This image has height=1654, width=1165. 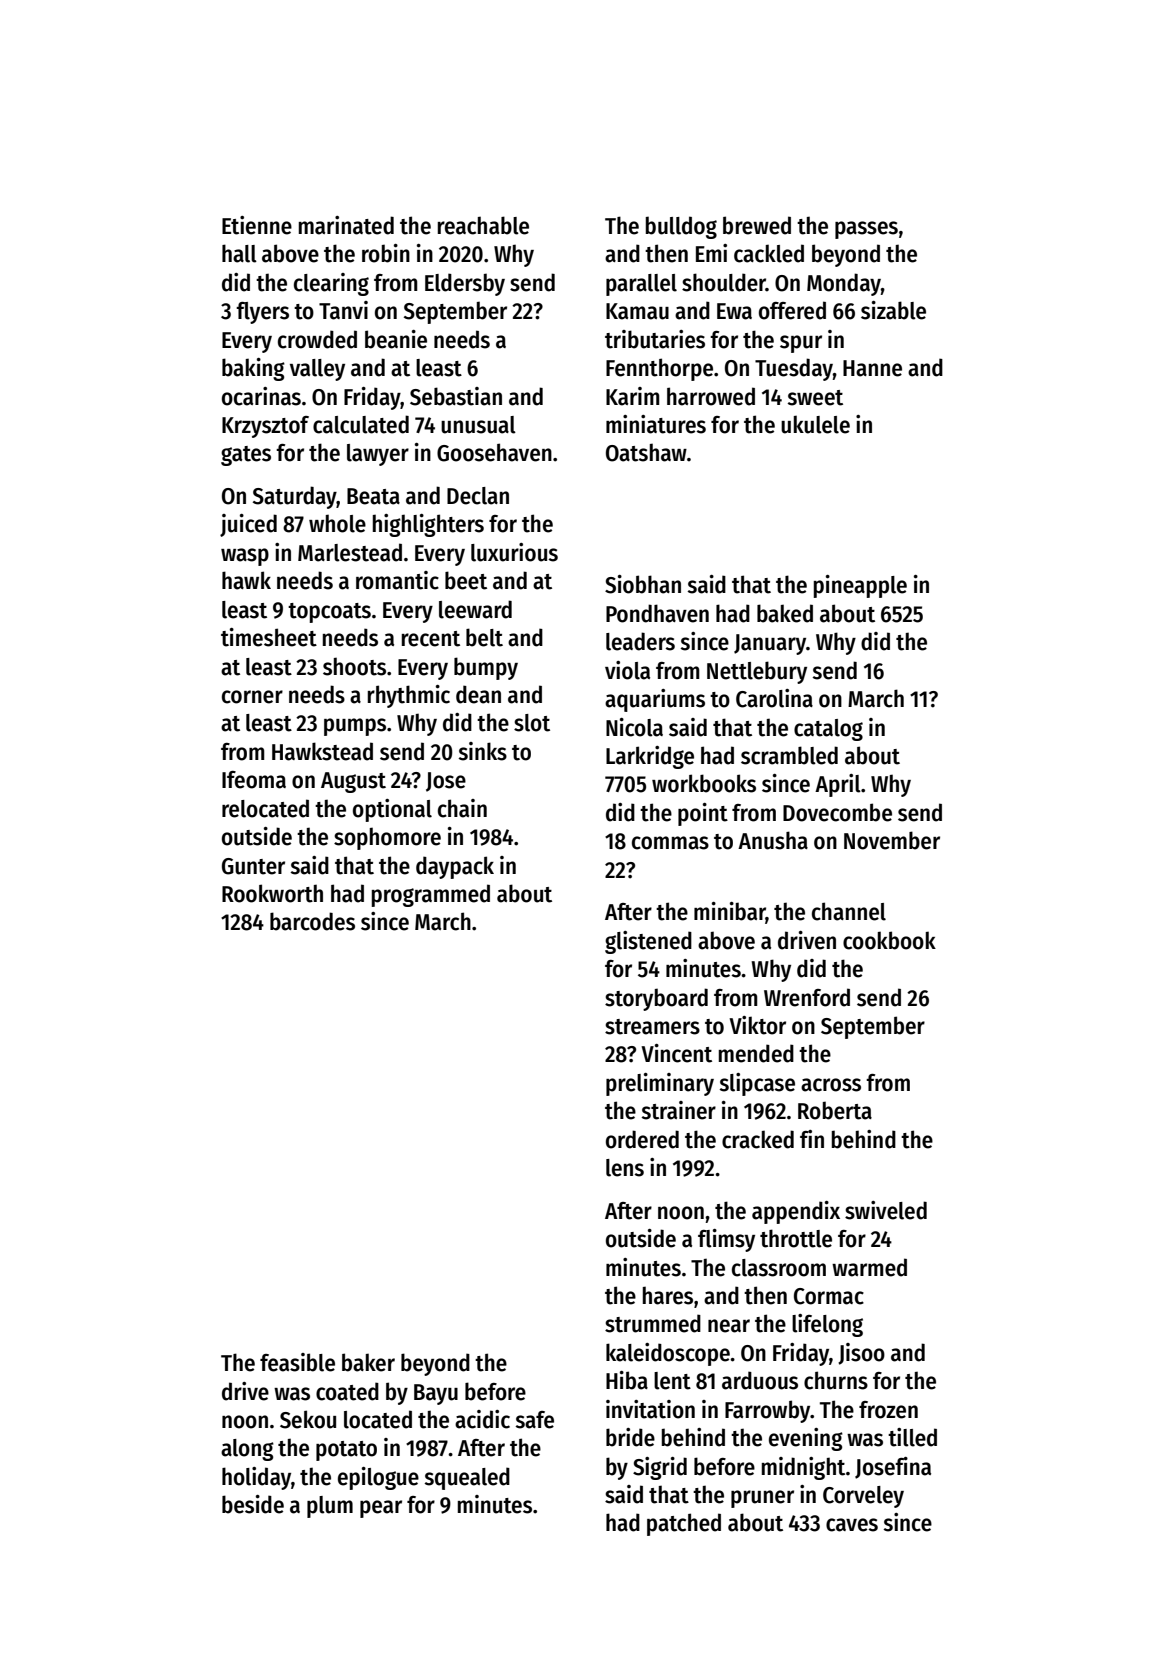 I want to click on lens, so click(x=625, y=1168).
